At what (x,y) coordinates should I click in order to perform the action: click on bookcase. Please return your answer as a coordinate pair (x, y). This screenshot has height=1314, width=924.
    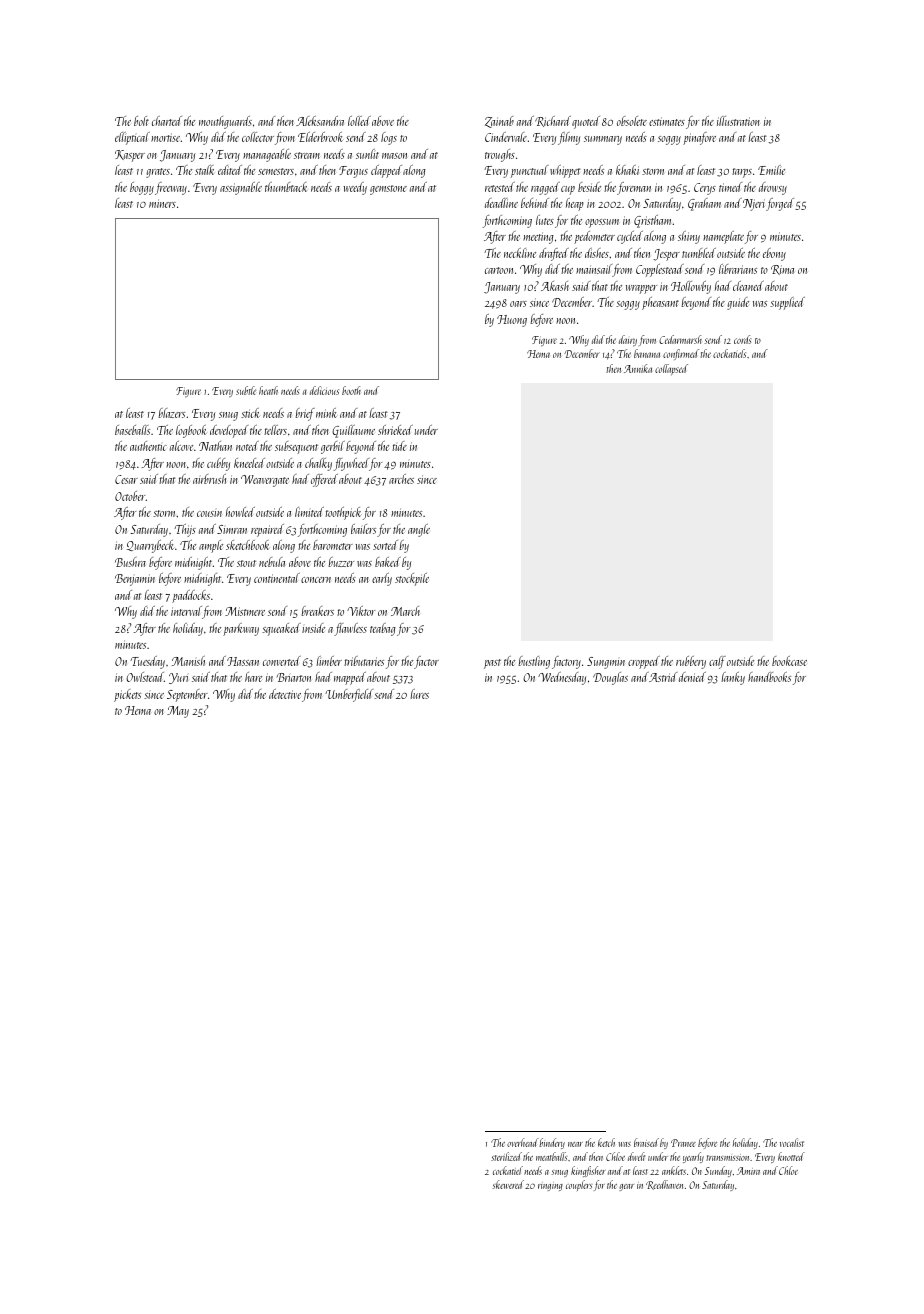
    Looking at the image, I should click on (789, 661).
